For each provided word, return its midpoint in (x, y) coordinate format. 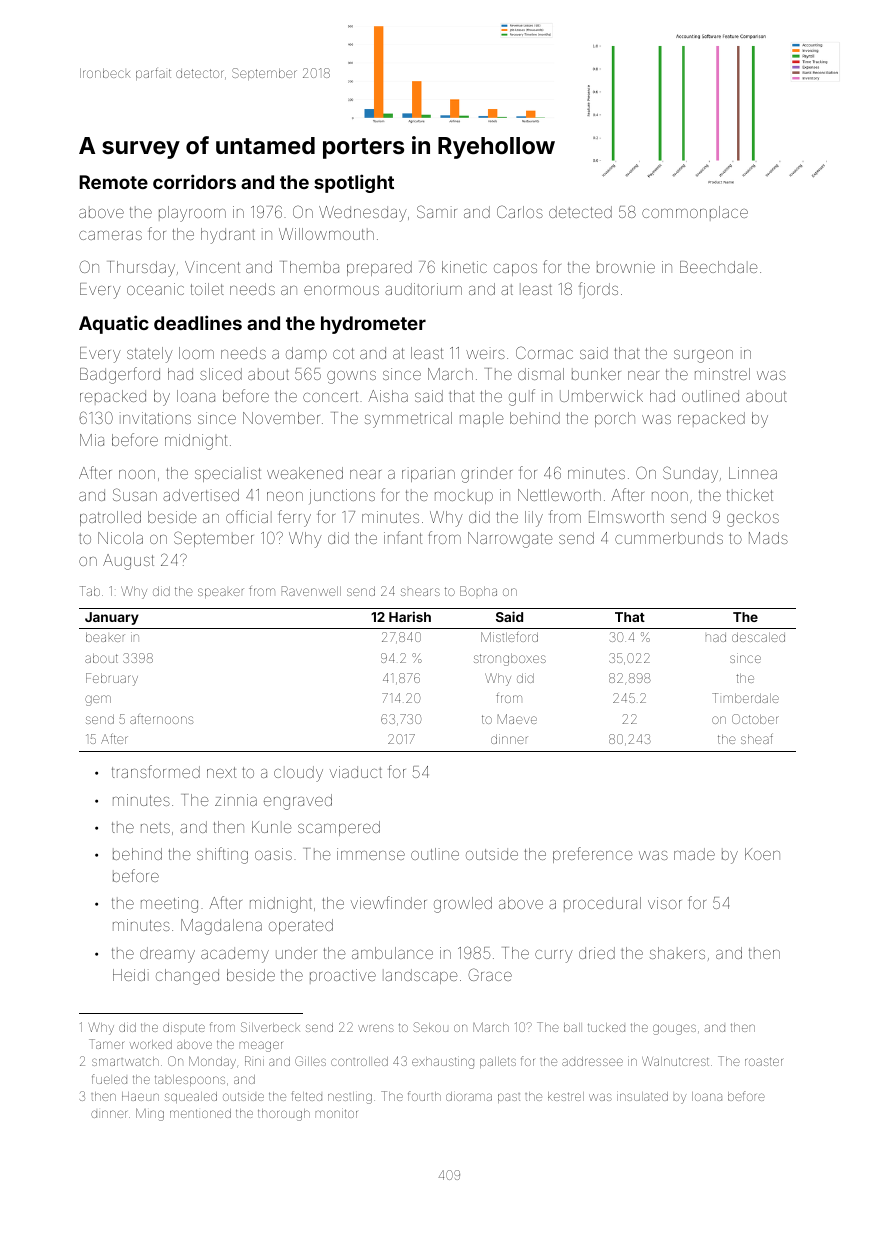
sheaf (757, 738)
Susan (135, 494)
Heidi (131, 975)
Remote (113, 182)
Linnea (753, 473)
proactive (343, 976)
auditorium (423, 289)
